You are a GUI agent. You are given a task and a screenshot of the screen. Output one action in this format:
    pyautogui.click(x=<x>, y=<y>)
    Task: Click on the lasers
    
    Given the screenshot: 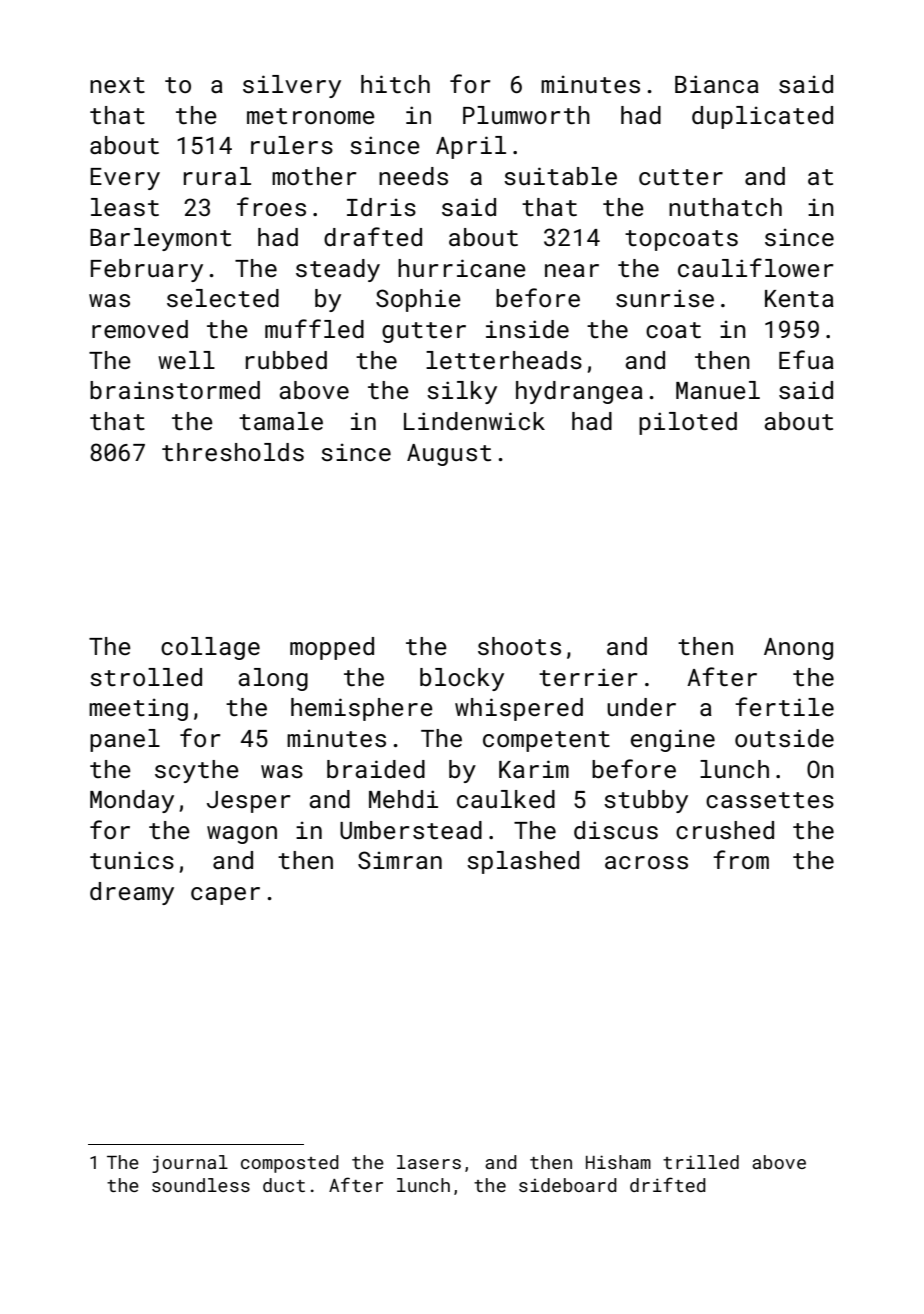 What is the action you would take?
    pyautogui.click(x=429, y=1162)
